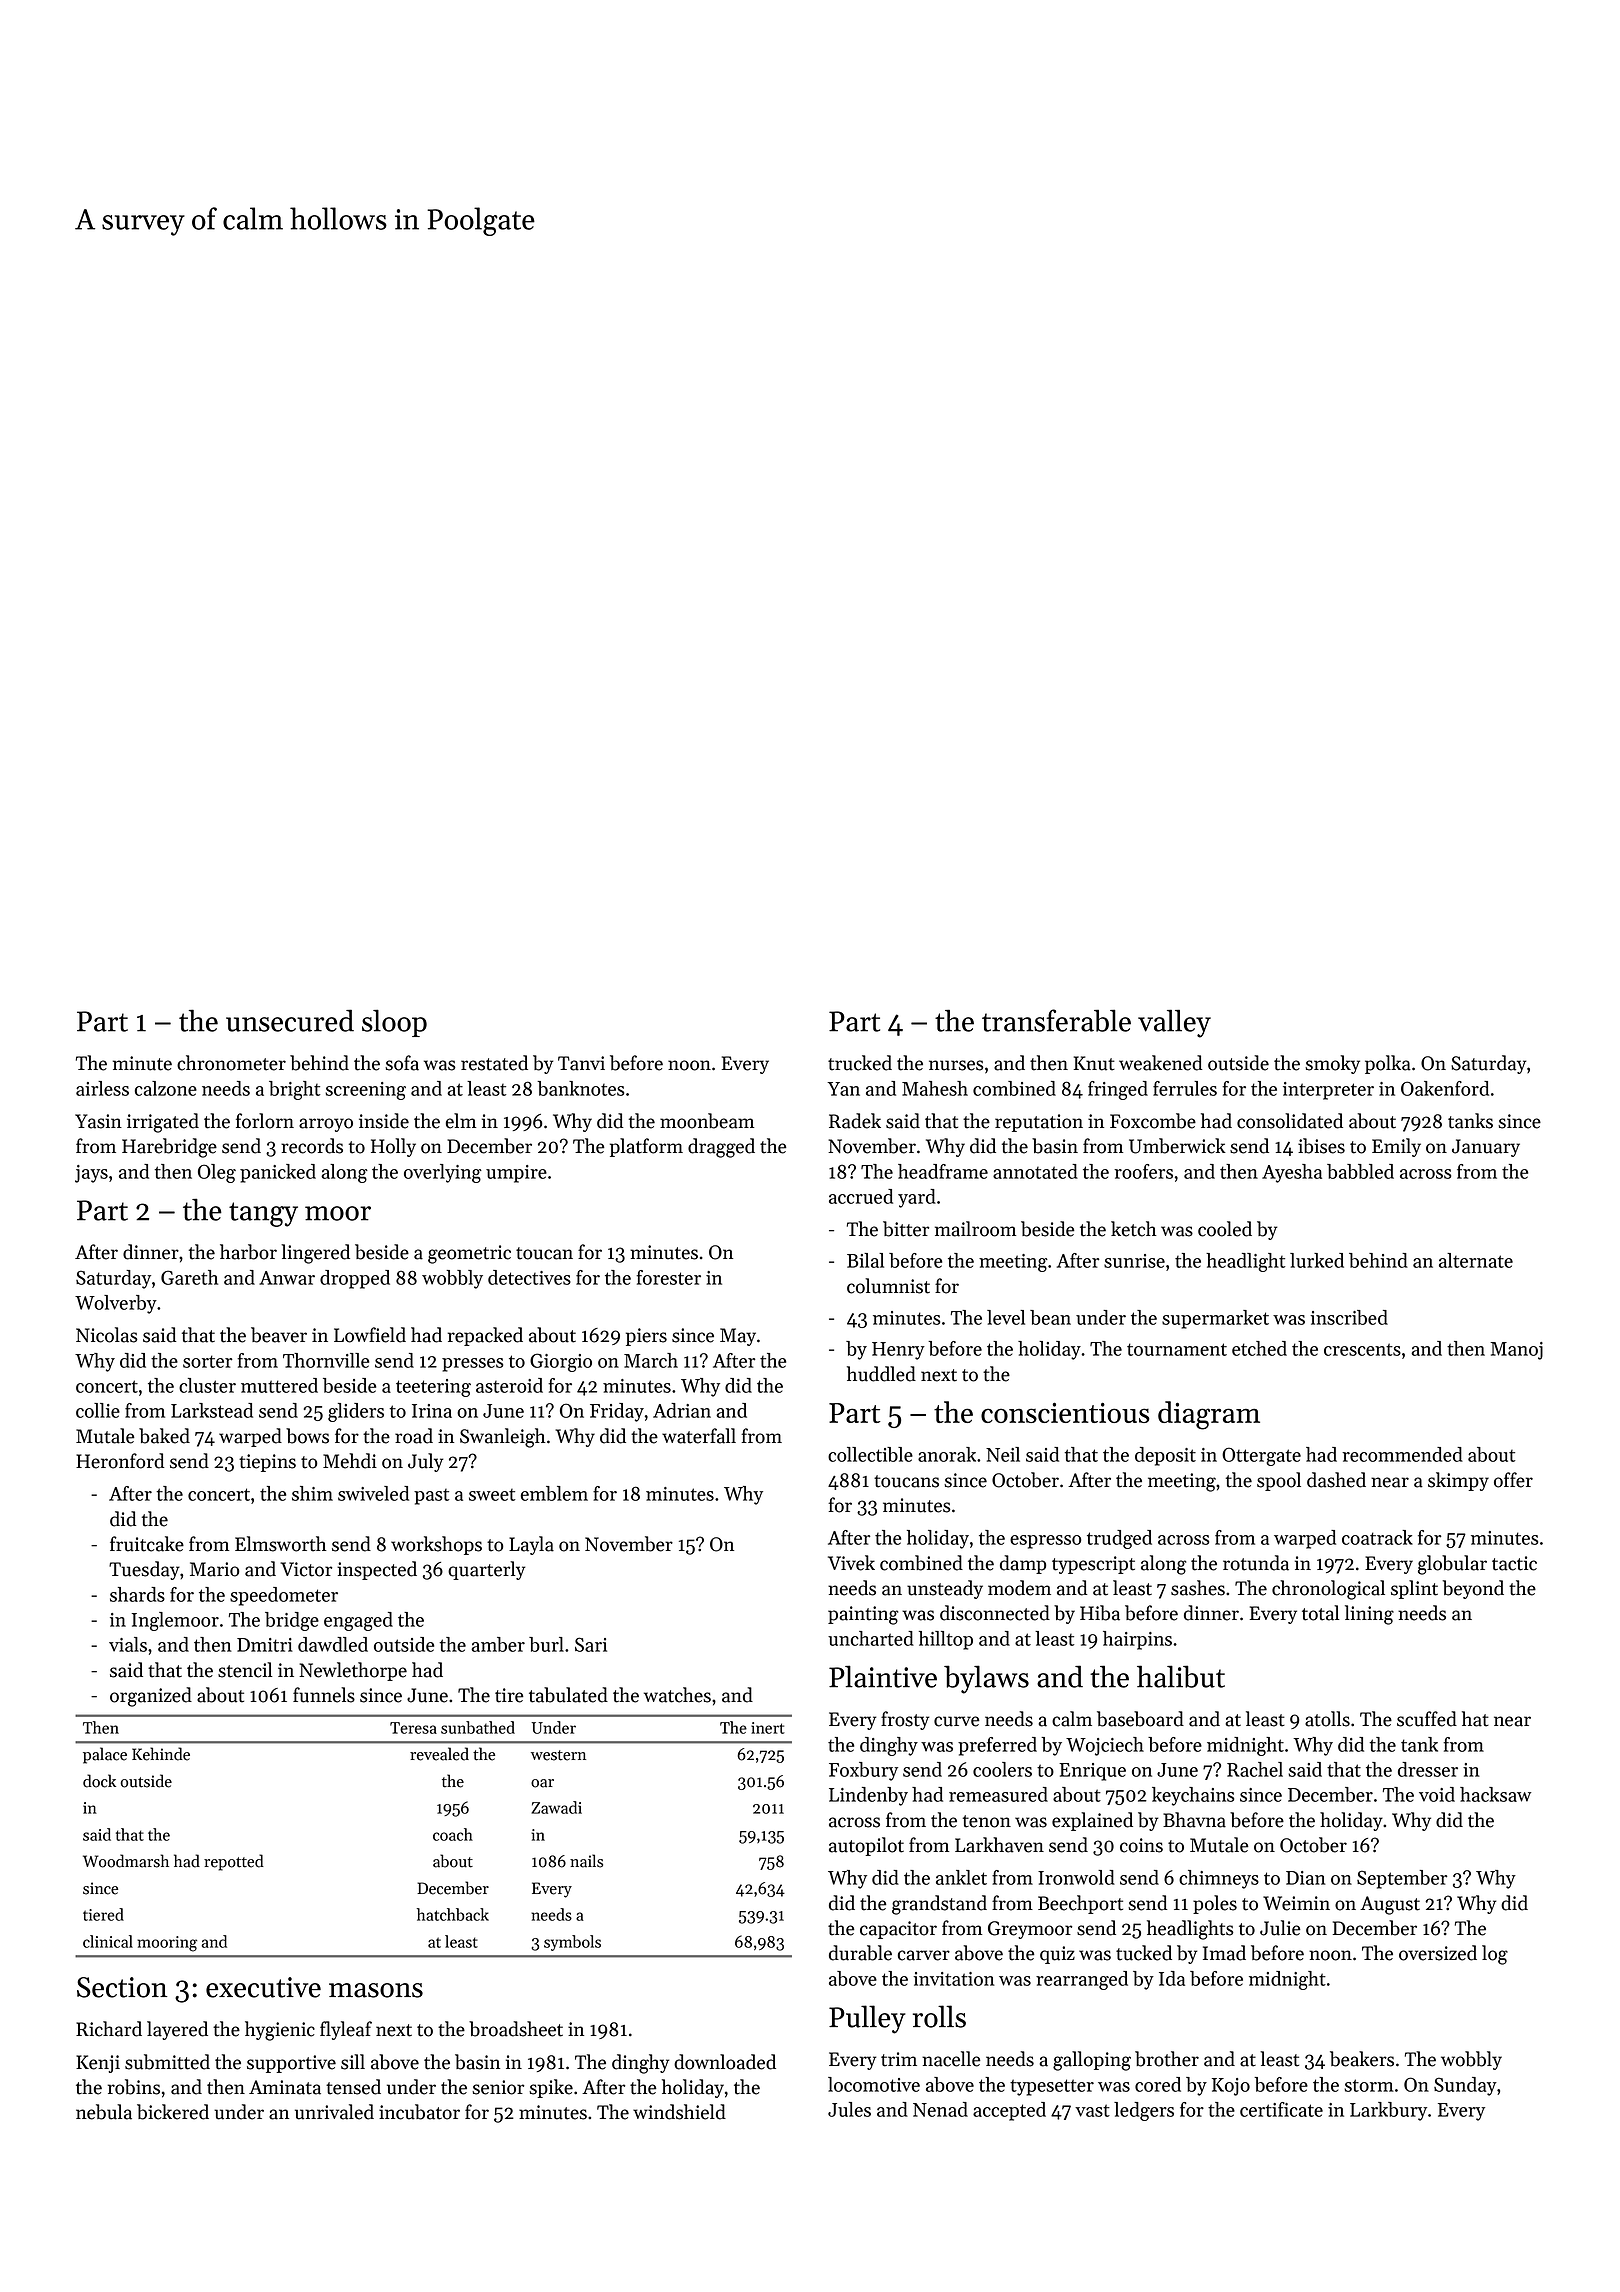  I want to click on skimpy, so click(1458, 1481).
